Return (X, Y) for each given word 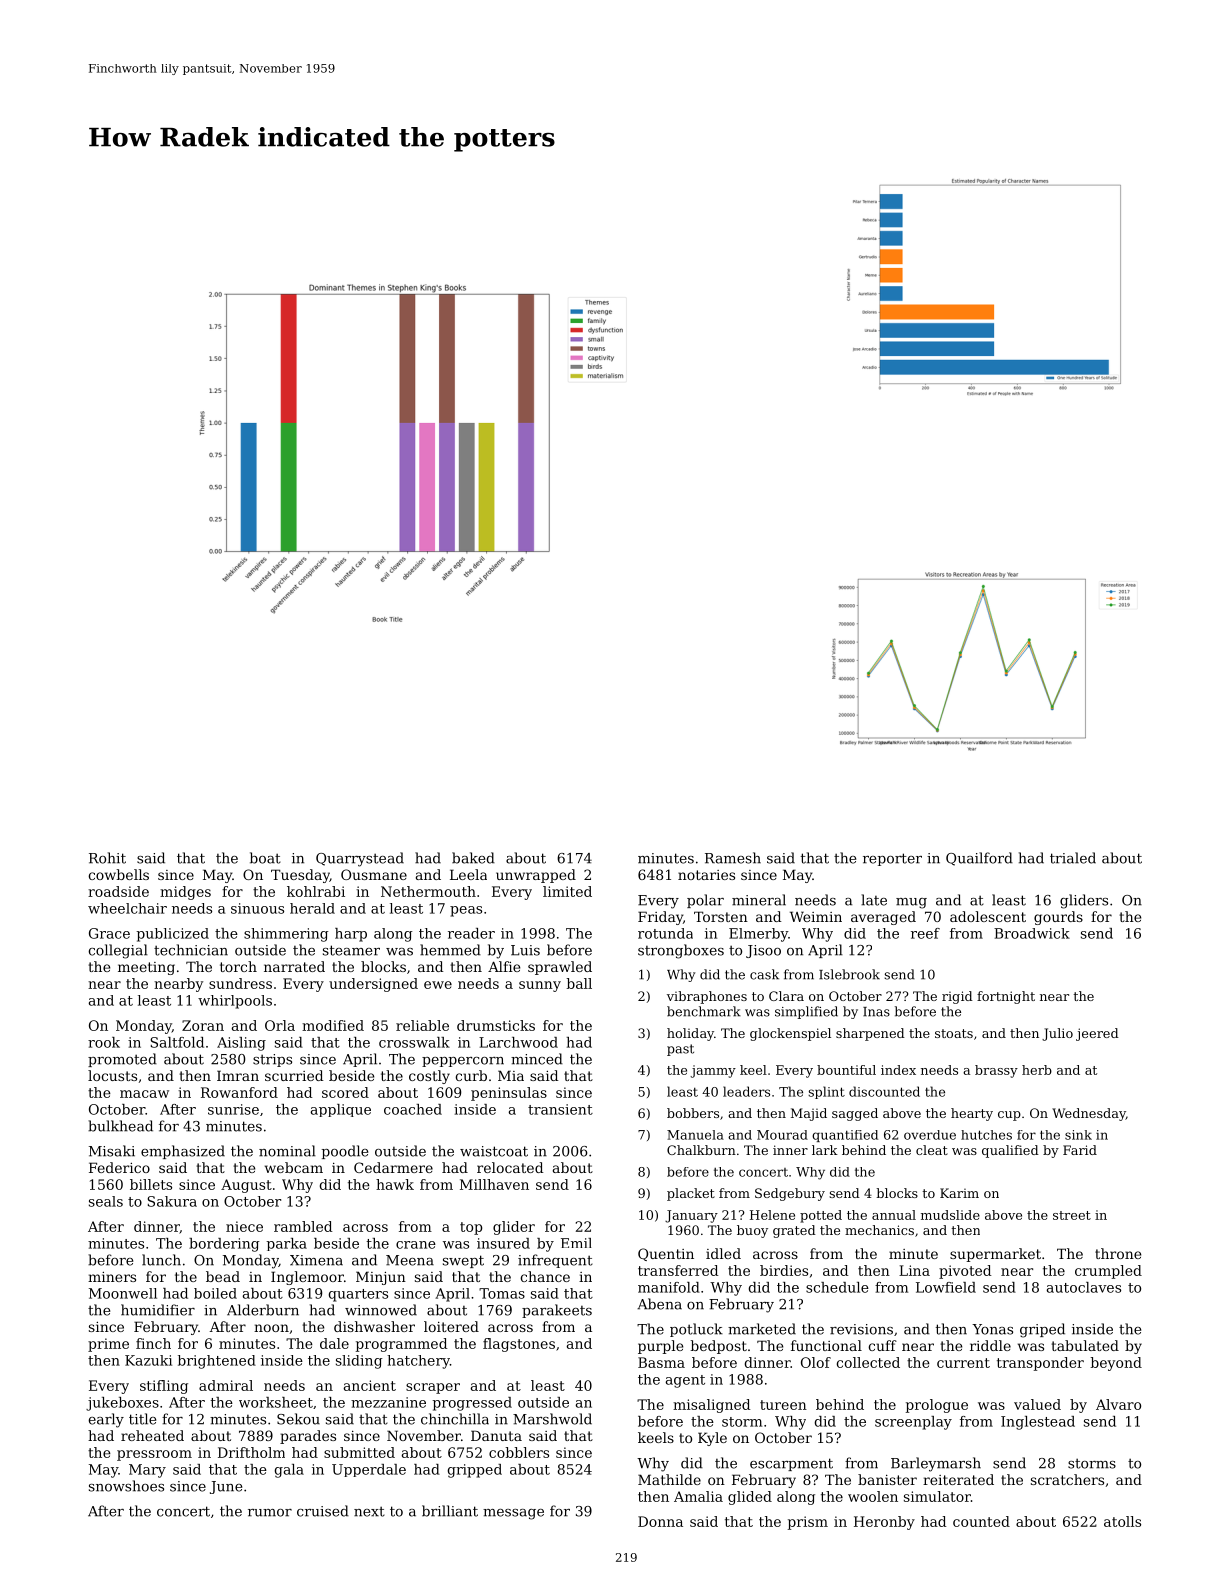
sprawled (560, 968)
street (1072, 1215)
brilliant (450, 1511)
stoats (954, 1033)
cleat (932, 1150)
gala (289, 1471)
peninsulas (509, 1094)
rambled (303, 1226)
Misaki (112, 1151)
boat (265, 858)
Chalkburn (701, 1150)
